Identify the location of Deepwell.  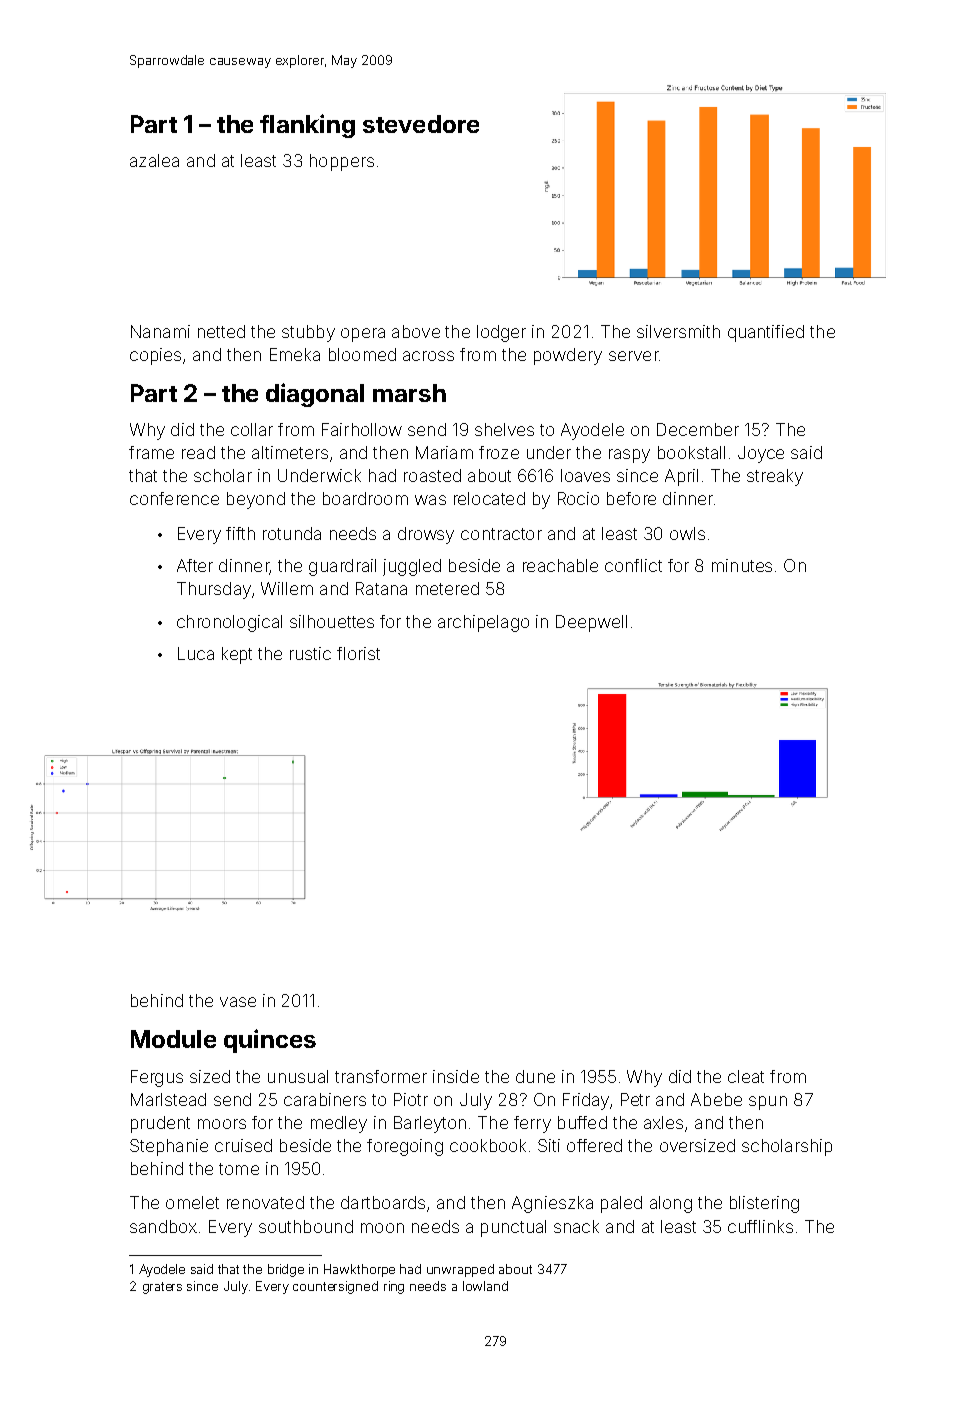
(591, 623).
